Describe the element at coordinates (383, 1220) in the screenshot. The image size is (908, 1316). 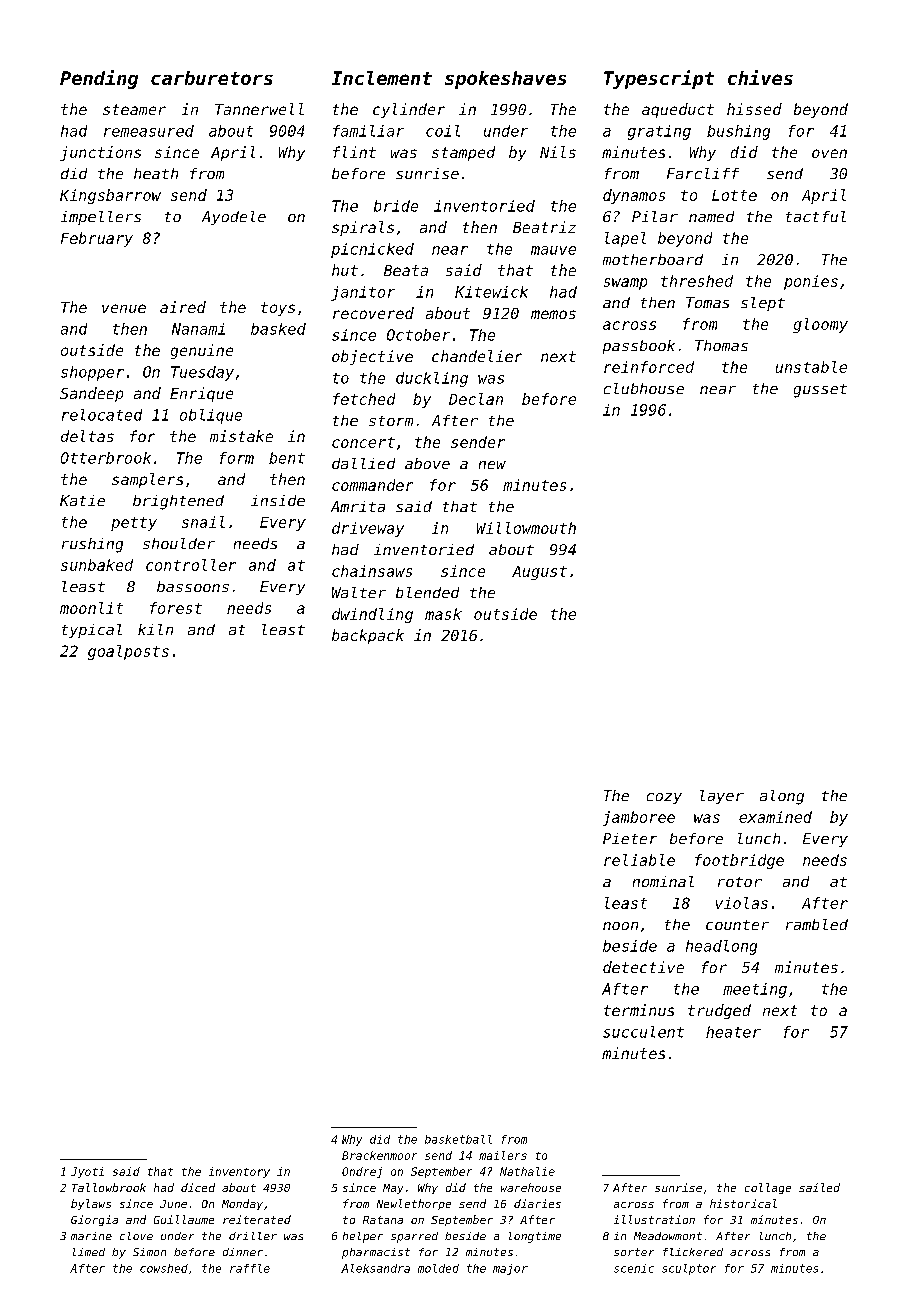
I see `Ratana` at that location.
